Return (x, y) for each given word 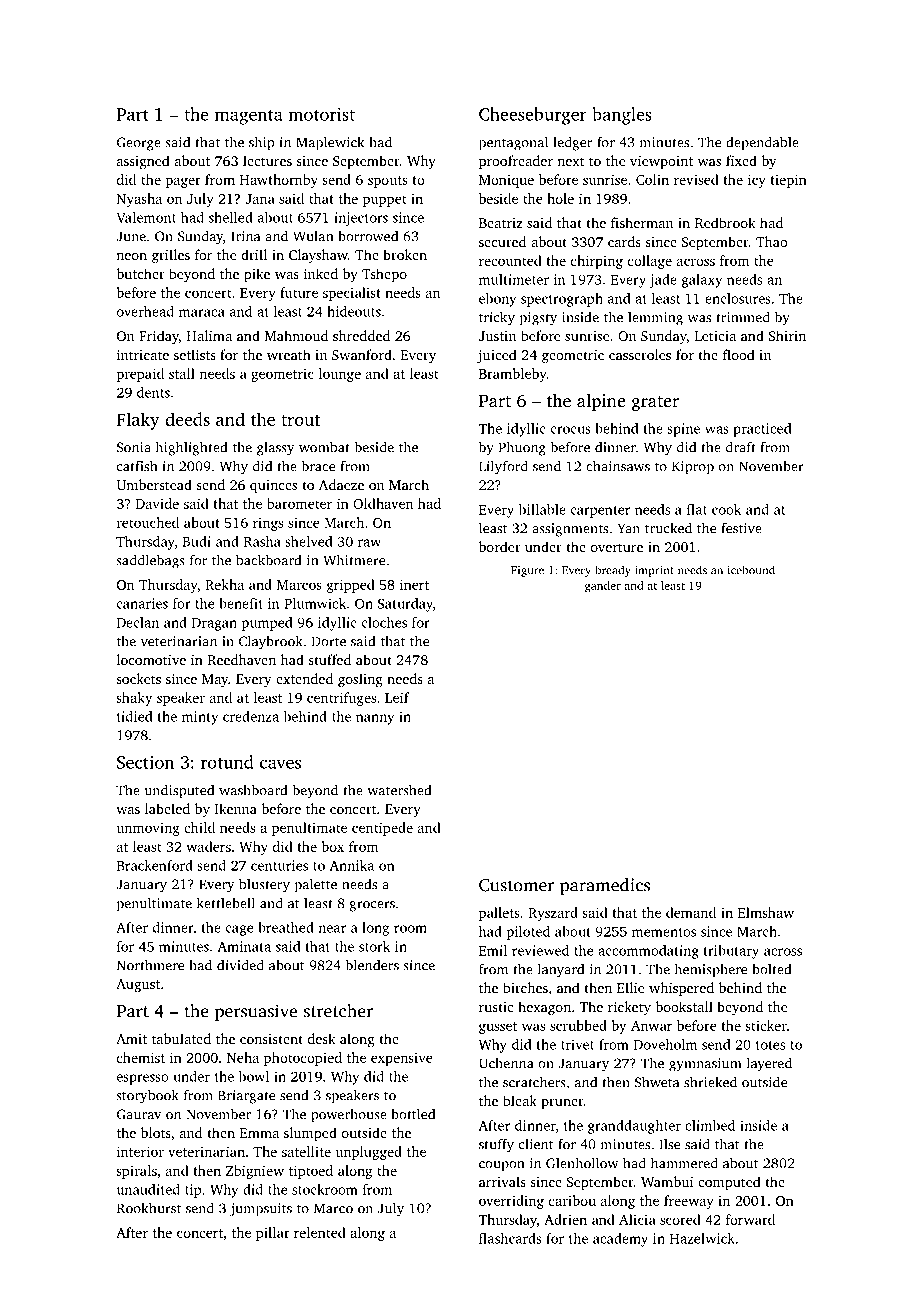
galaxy (702, 281)
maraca (202, 313)
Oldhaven (383, 503)
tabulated (181, 1038)
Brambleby (513, 375)
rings (268, 524)
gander (603, 587)
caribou (572, 1200)
